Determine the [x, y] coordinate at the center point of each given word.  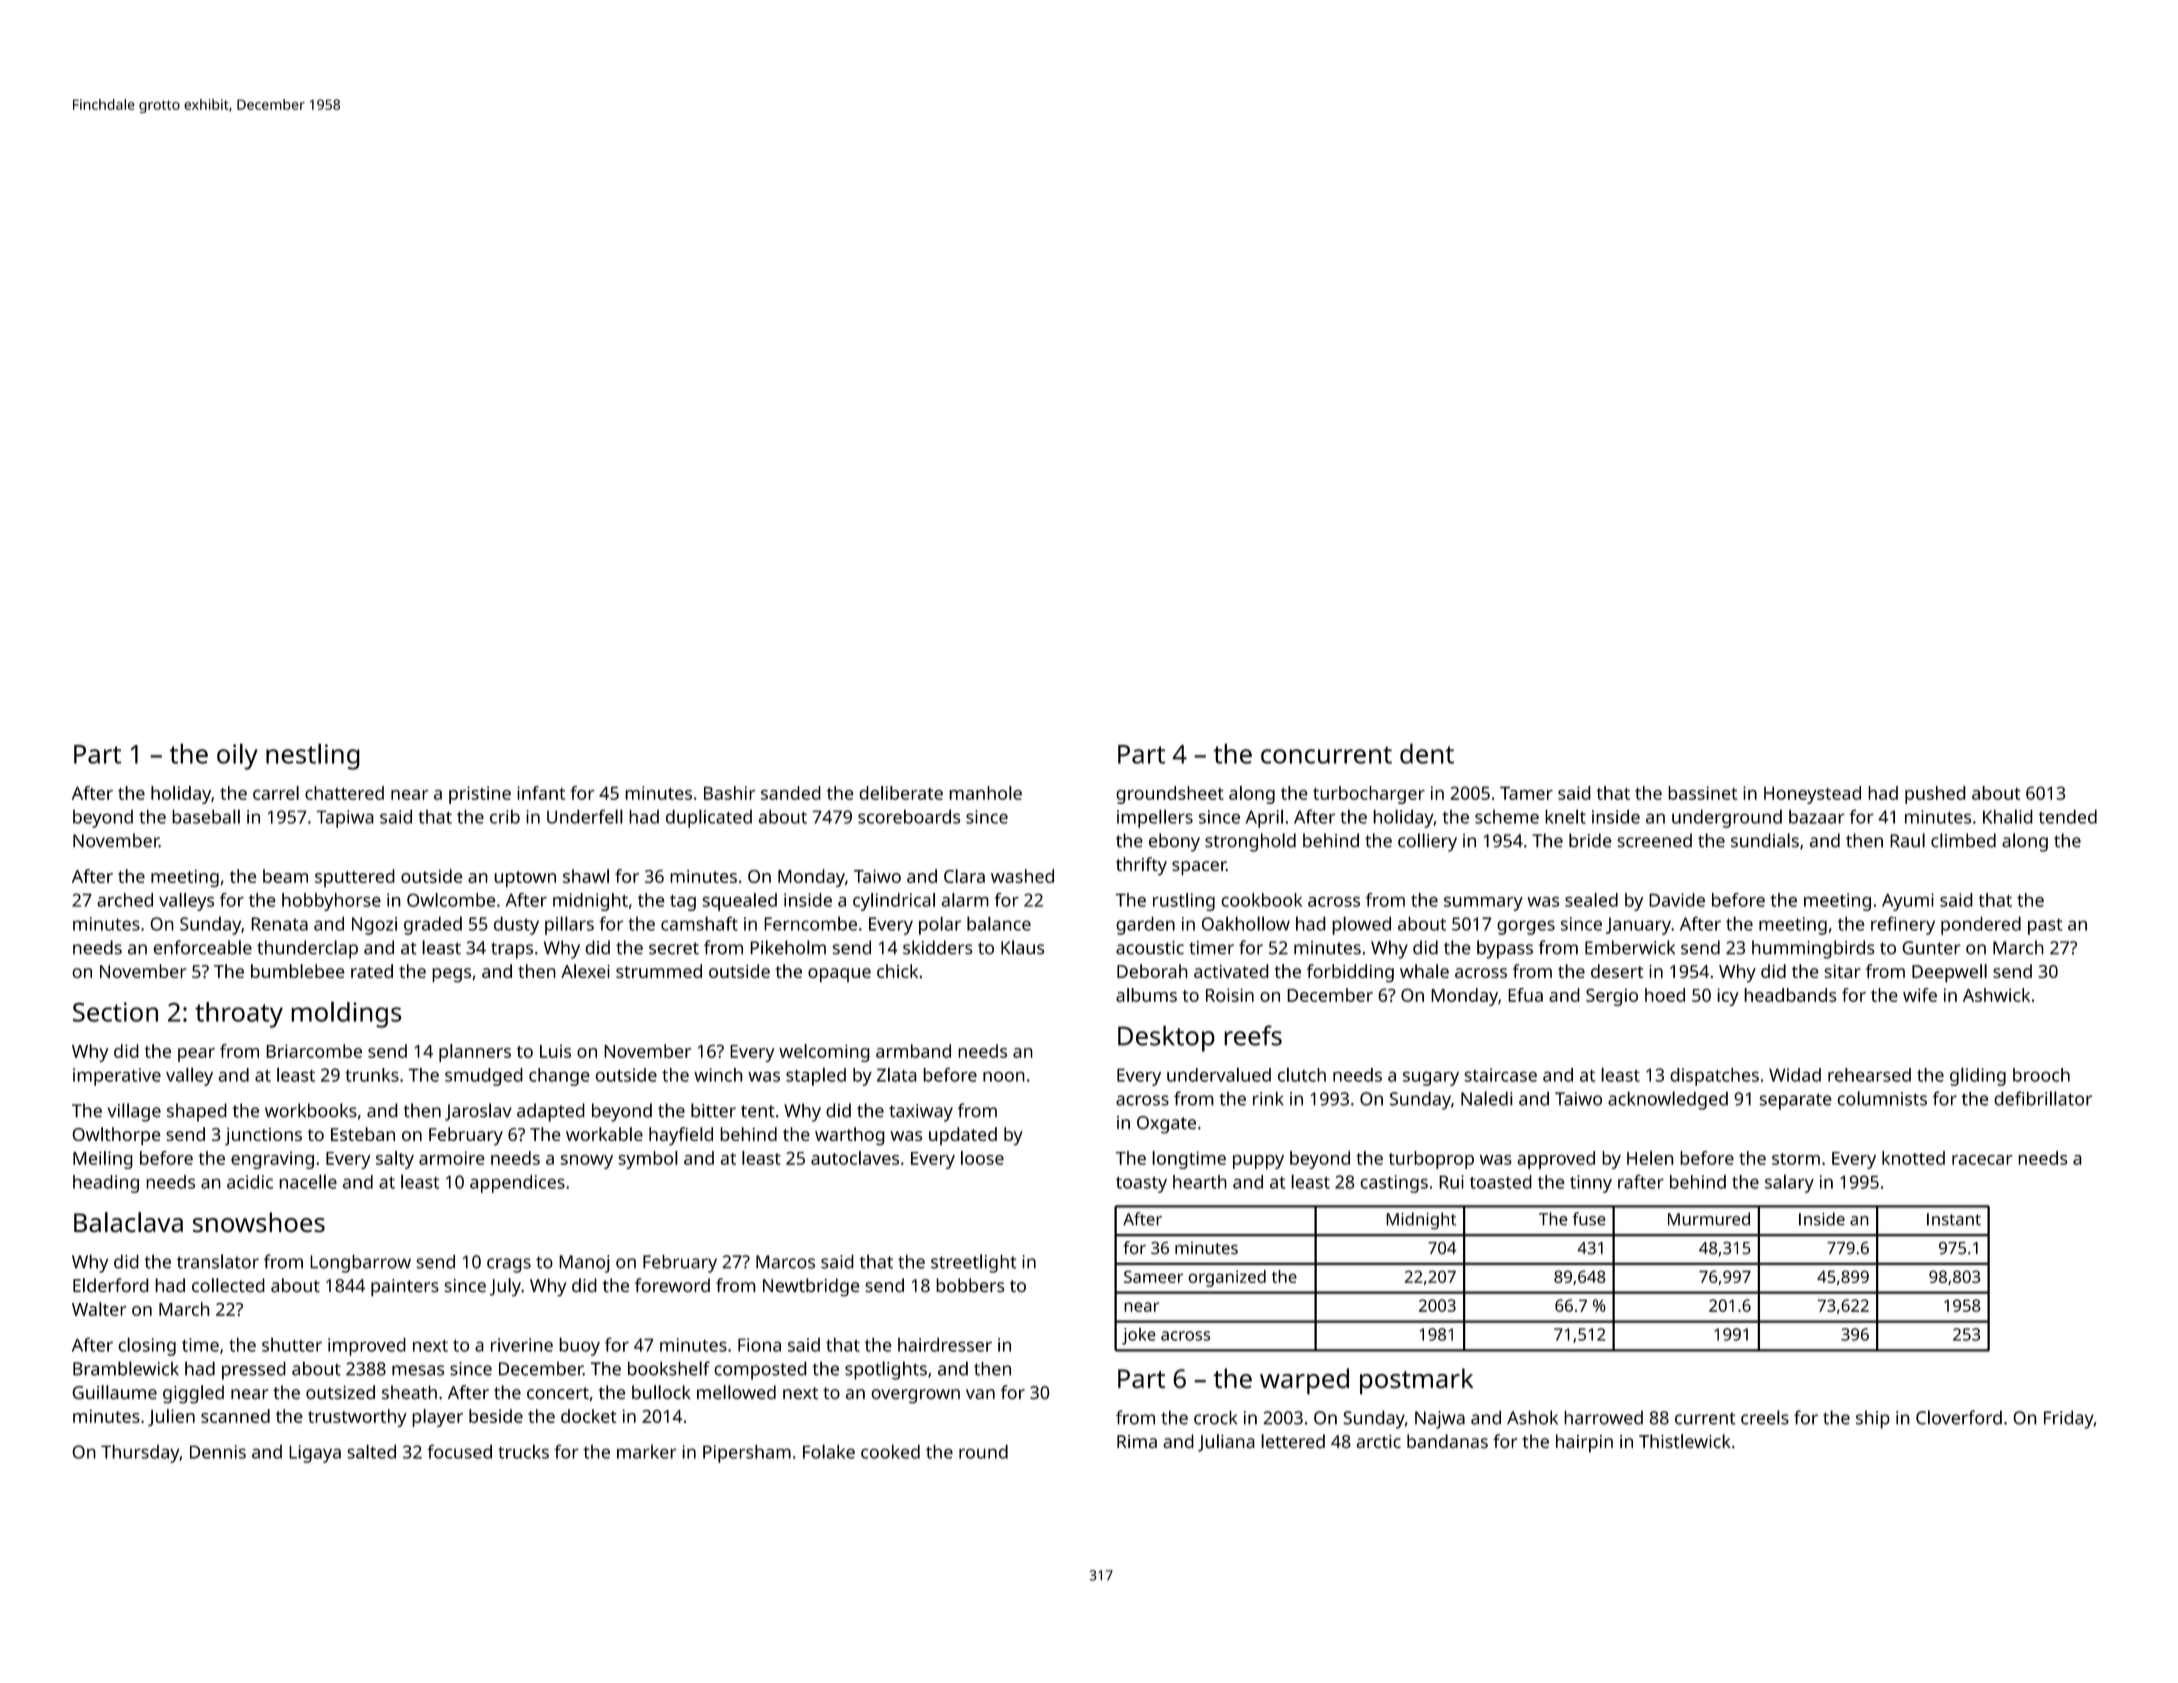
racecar [1982, 1160]
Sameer [1153, 1276]
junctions [263, 1137]
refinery [1903, 925]
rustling [1184, 902]
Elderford [111, 1285]
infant [541, 793]
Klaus [1022, 947]
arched [125, 900]
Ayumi [1908, 902]
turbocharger [1369, 795]
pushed [1935, 795]
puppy [1258, 1162]
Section [115, 1012]
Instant [1954, 1219]
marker [647, 1452]
